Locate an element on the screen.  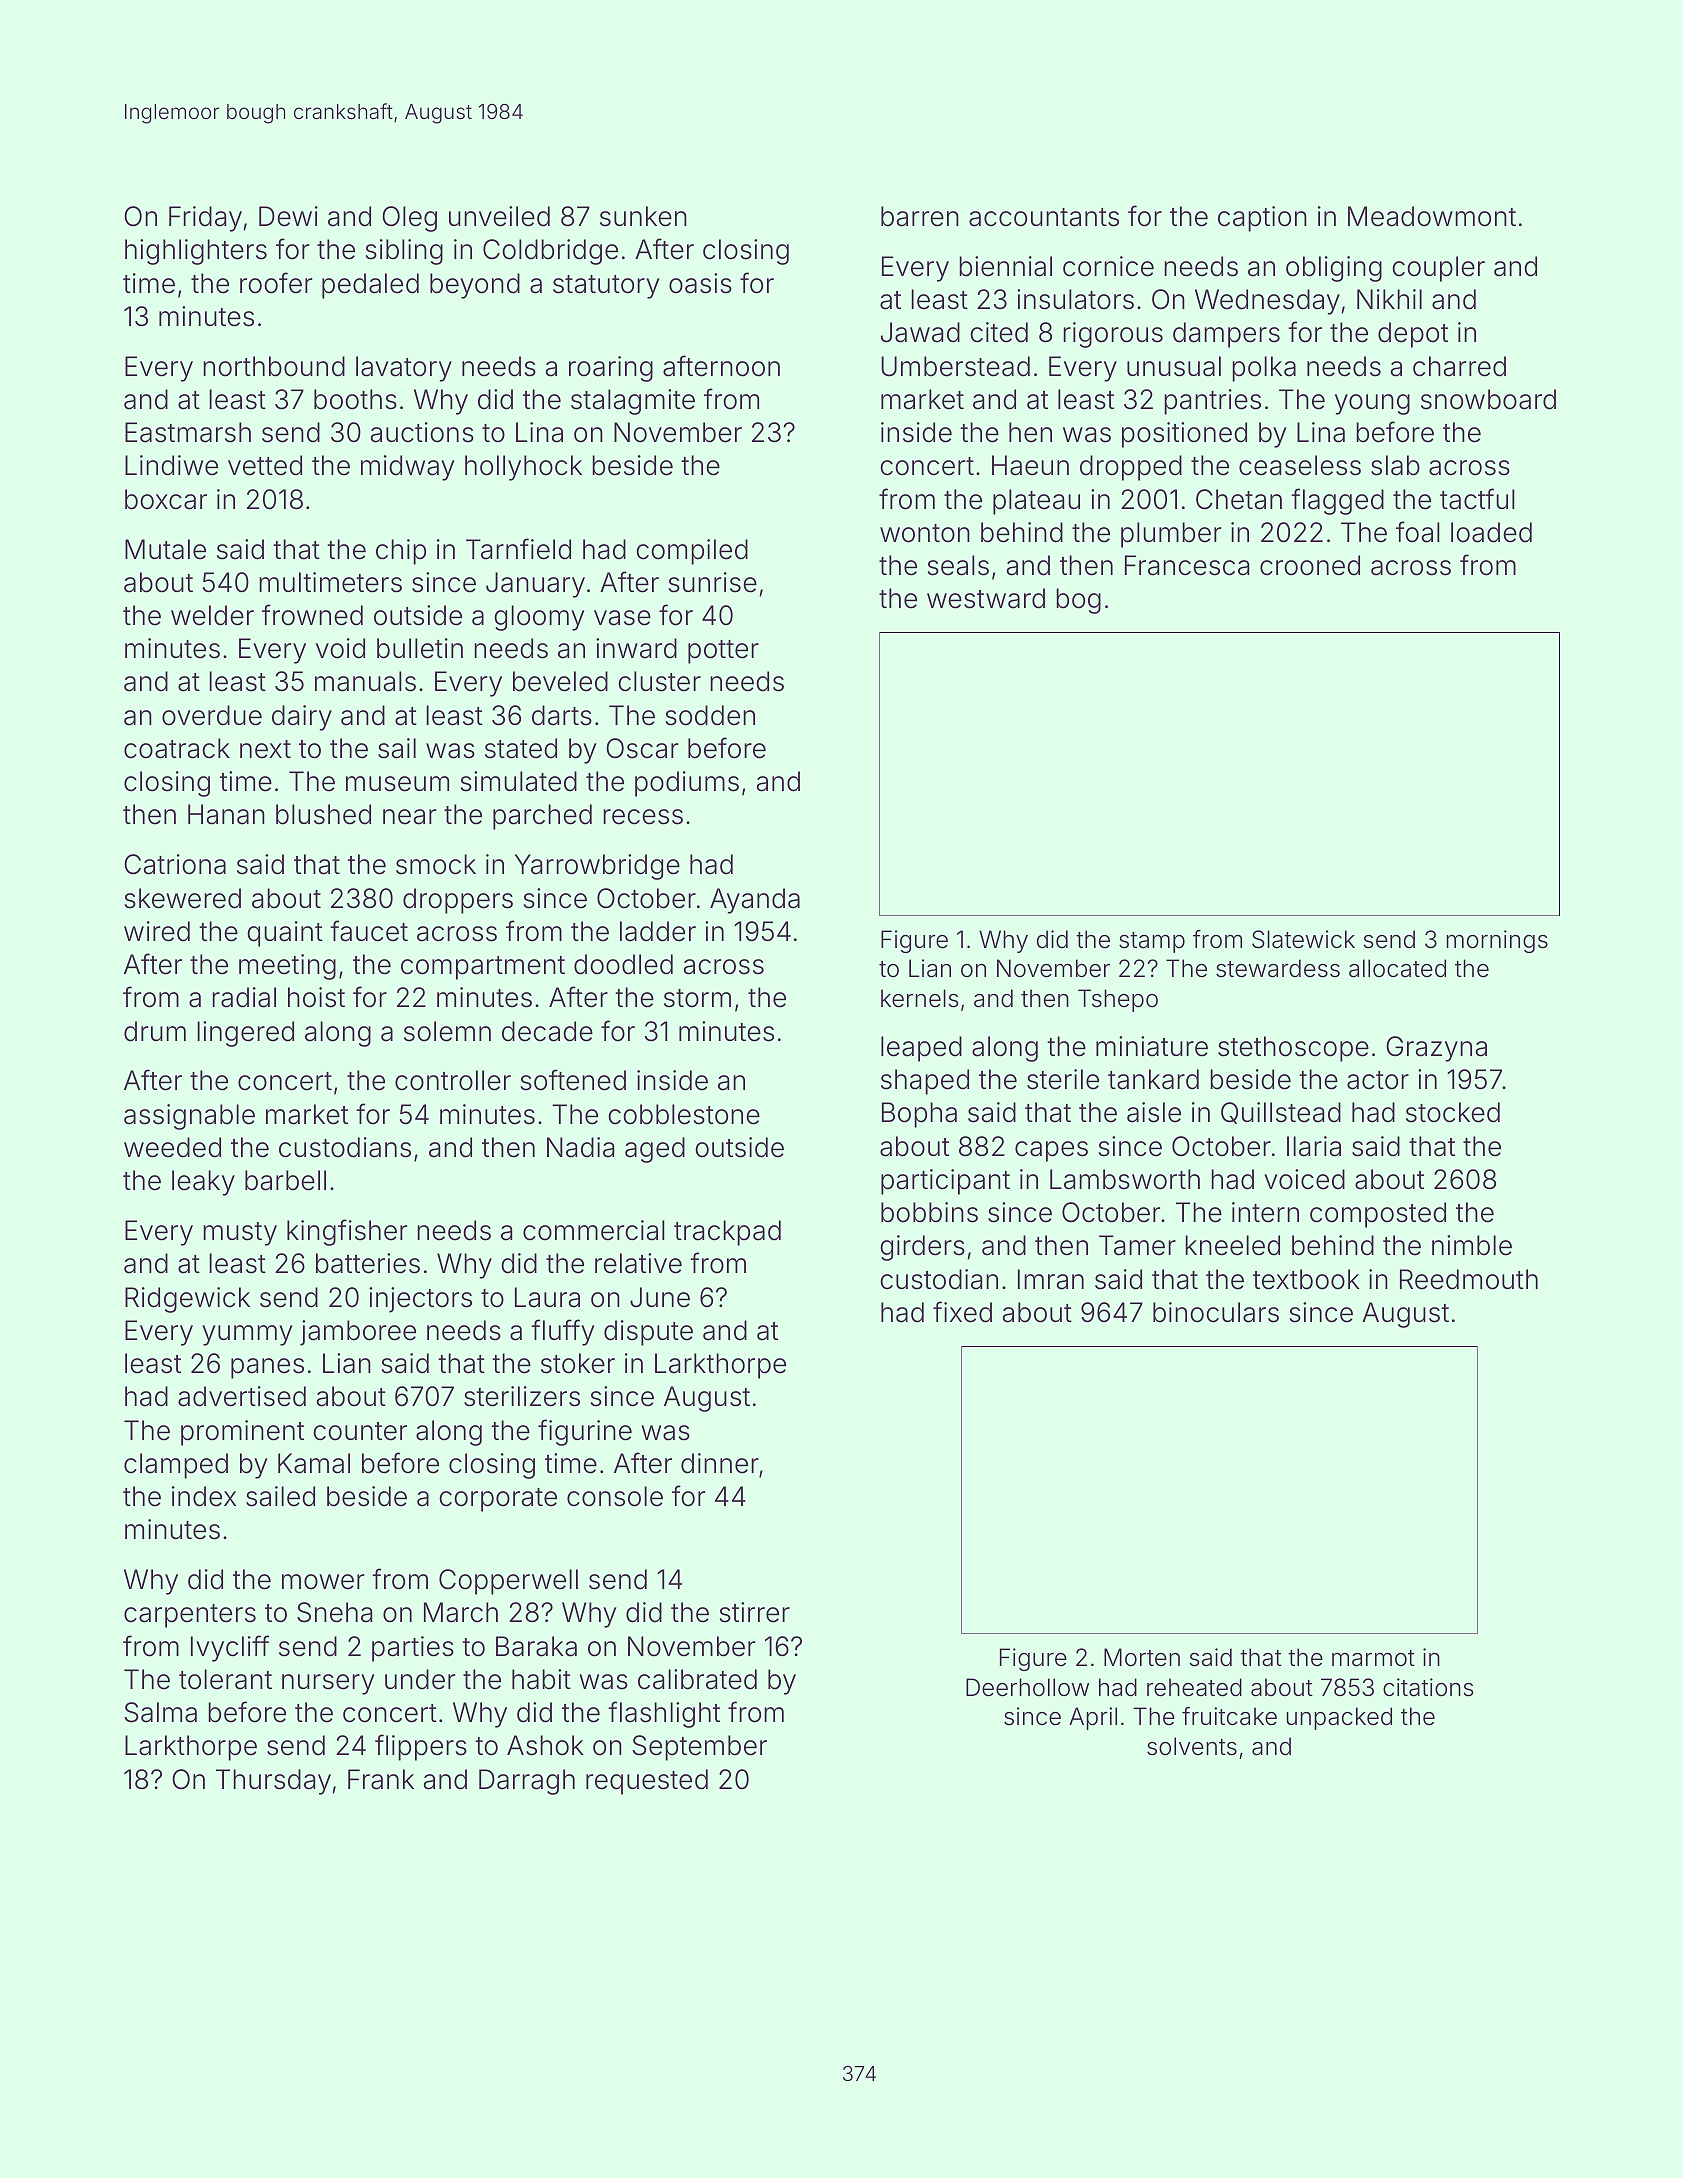
Frank is located at coordinates (381, 1779).
